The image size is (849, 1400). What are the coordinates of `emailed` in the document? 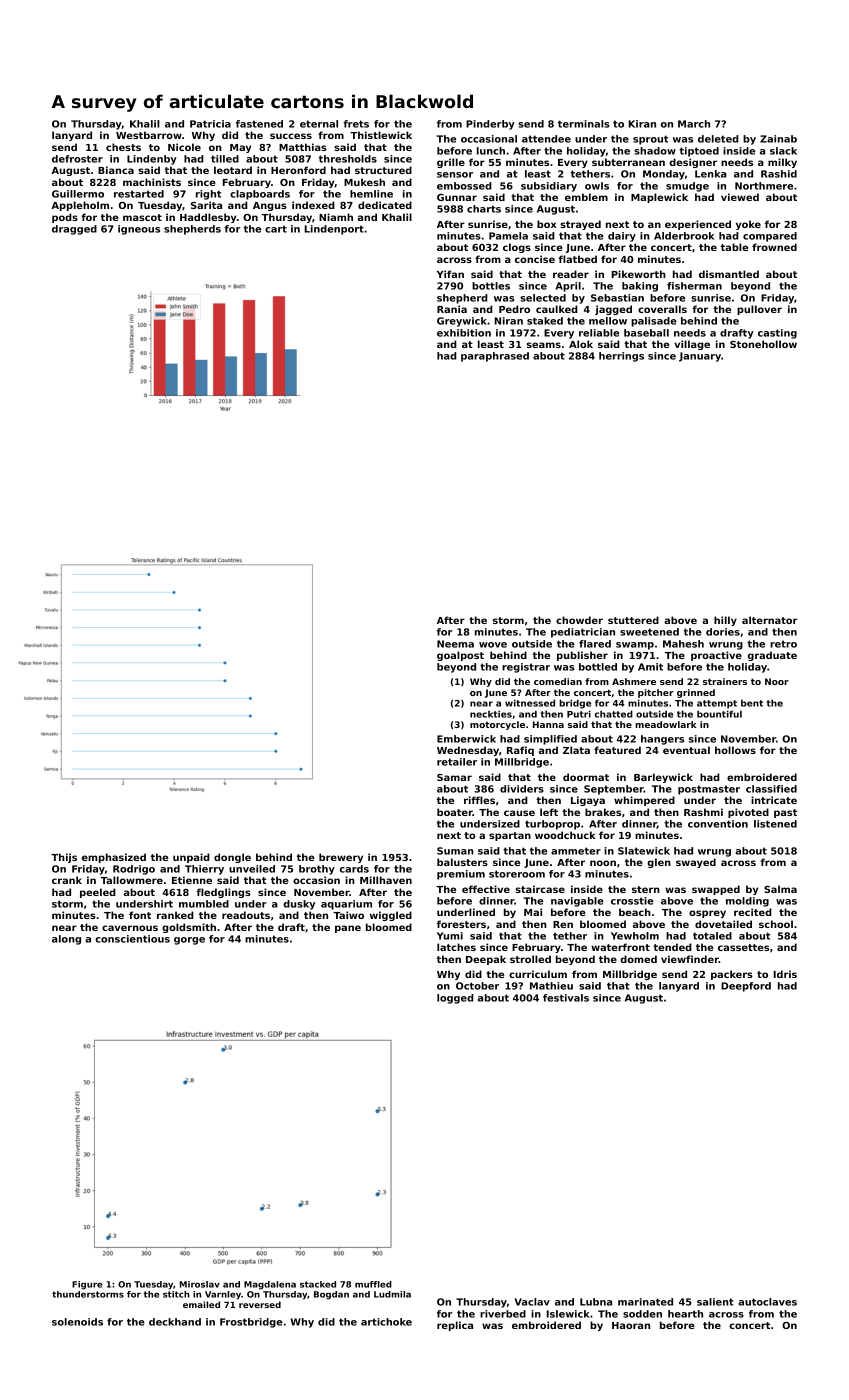 It's located at (201, 1304).
